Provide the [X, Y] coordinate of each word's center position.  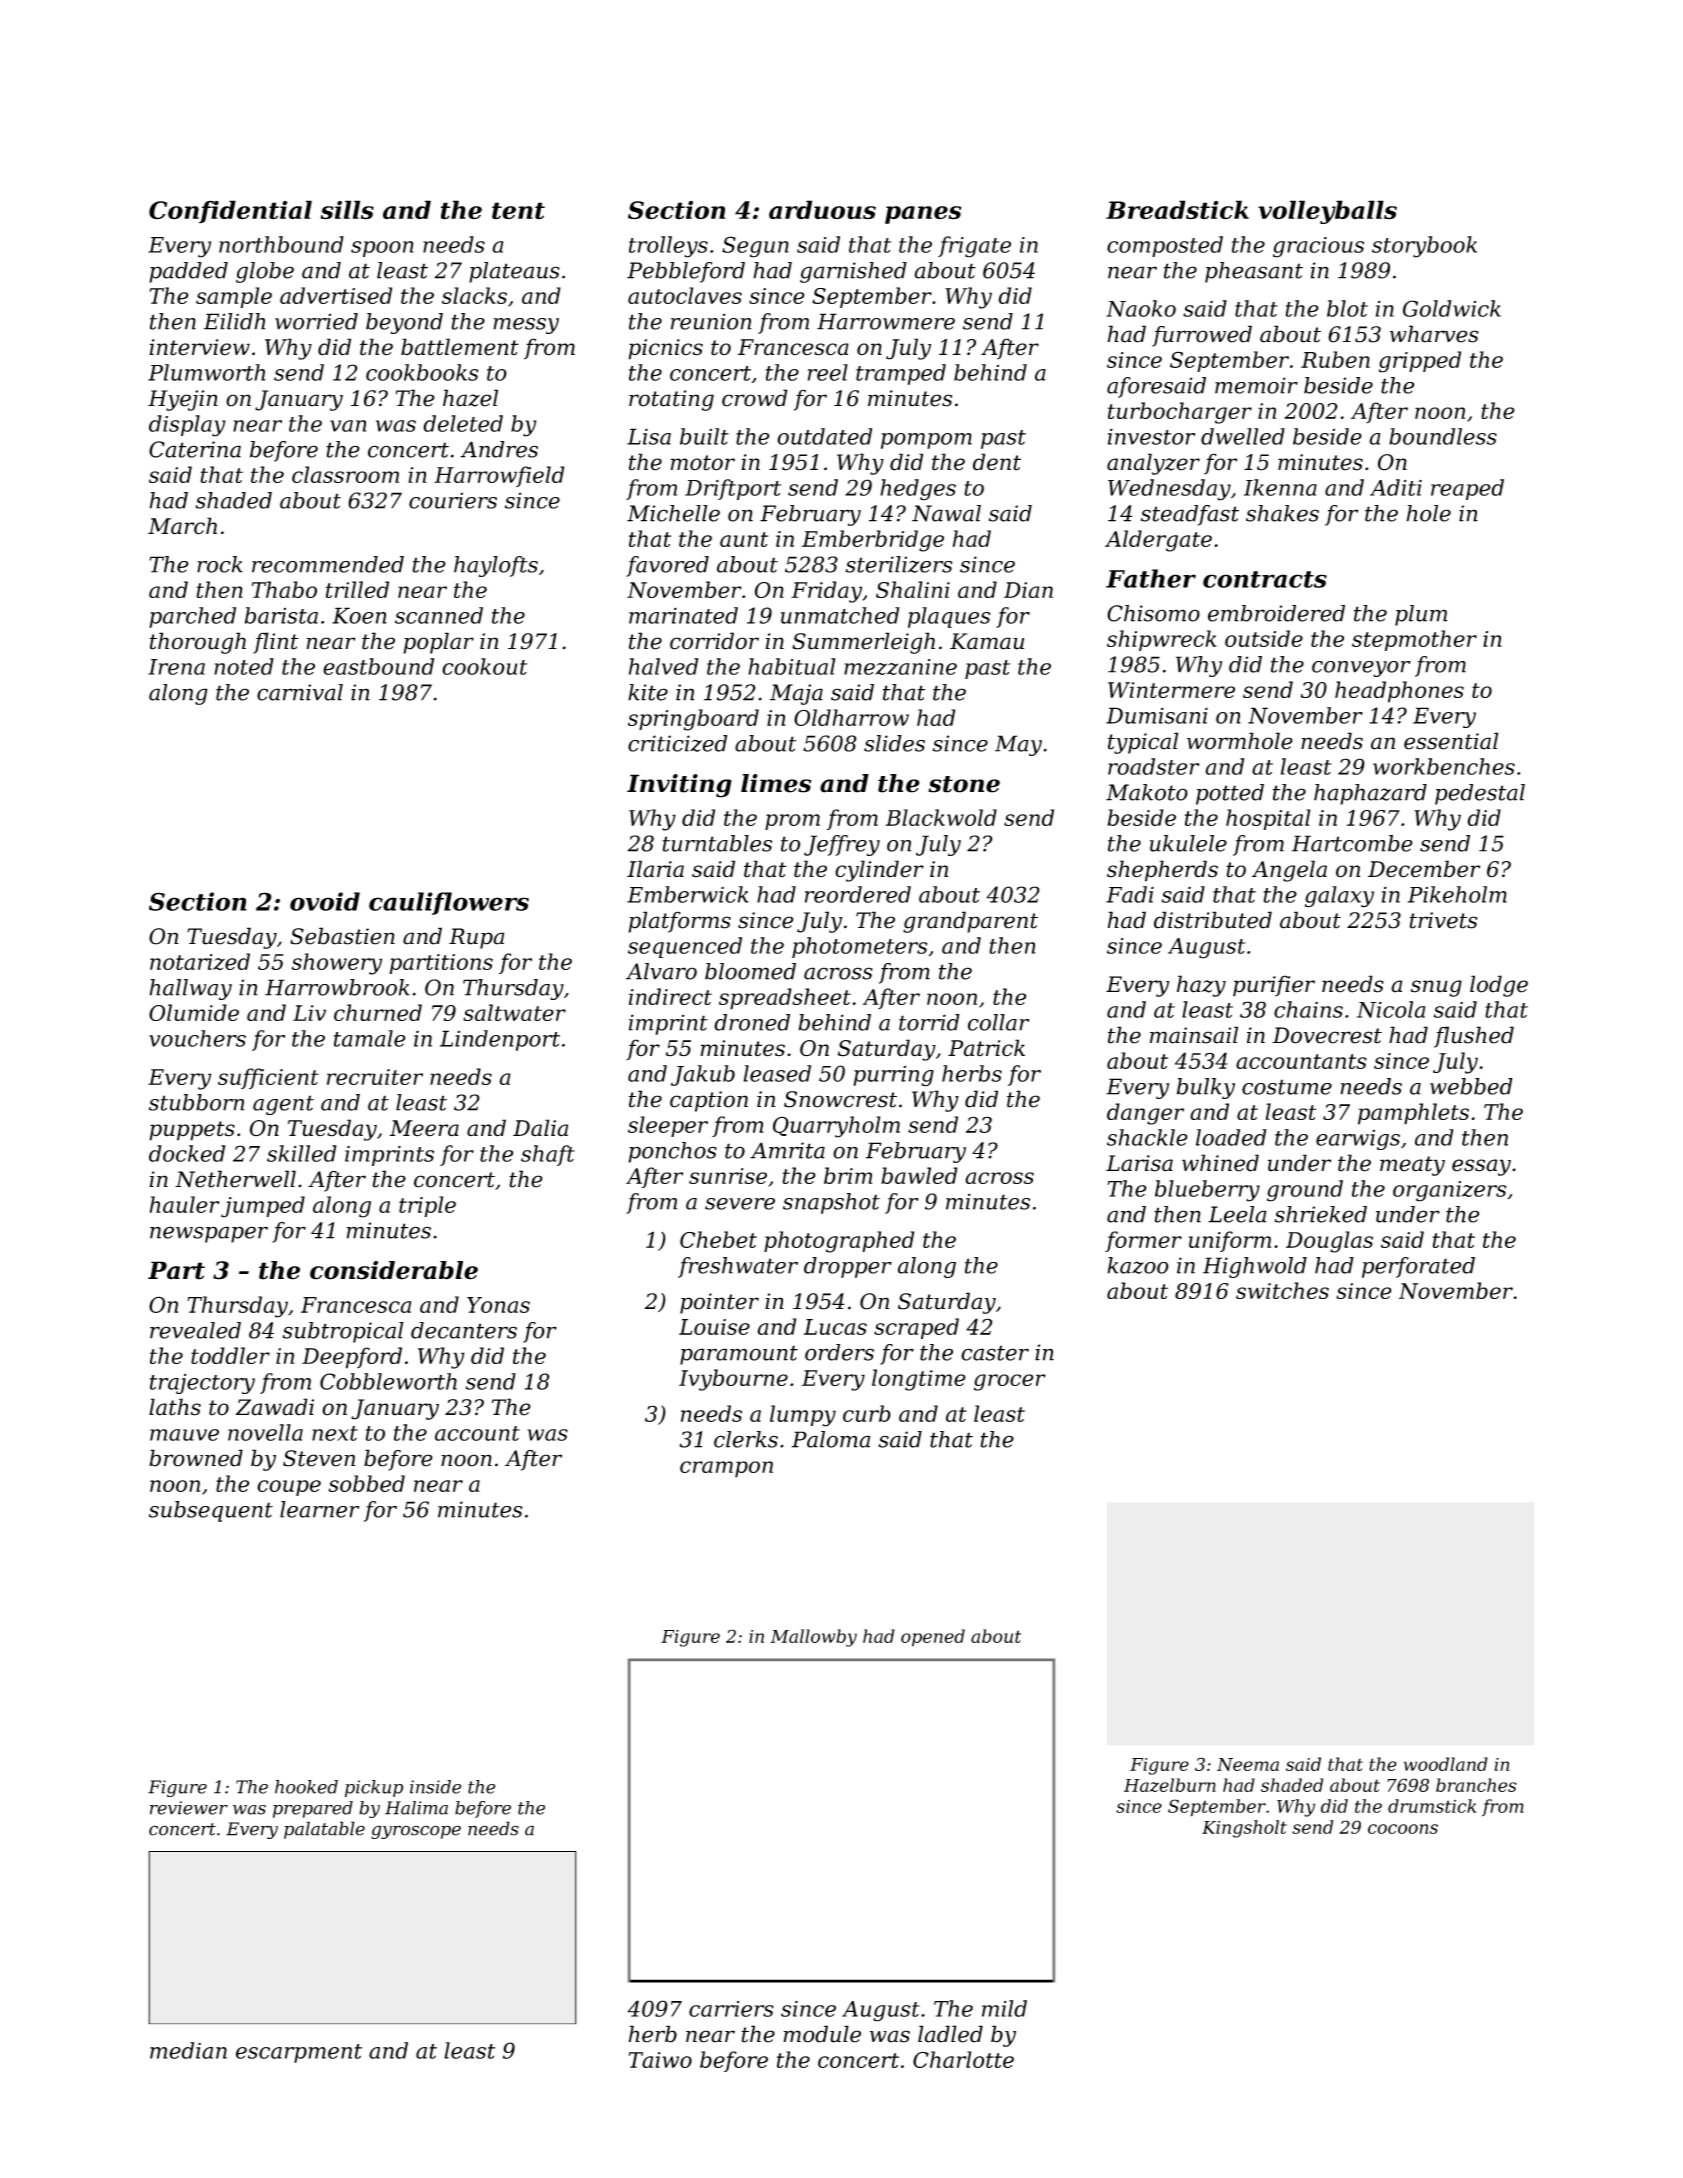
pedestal [1480, 794]
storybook [1424, 247]
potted [1230, 794]
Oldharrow [851, 717]
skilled [302, 1153]
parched [192, 617]
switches [1282, 1290]
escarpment [299, 2053]
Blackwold [941, 817]
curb [867, 1413]
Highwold [1255, 1267]
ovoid [325, 901]
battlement [460, 347]
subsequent [211, 1511]
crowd [755, 398]
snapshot [831, 1203]
